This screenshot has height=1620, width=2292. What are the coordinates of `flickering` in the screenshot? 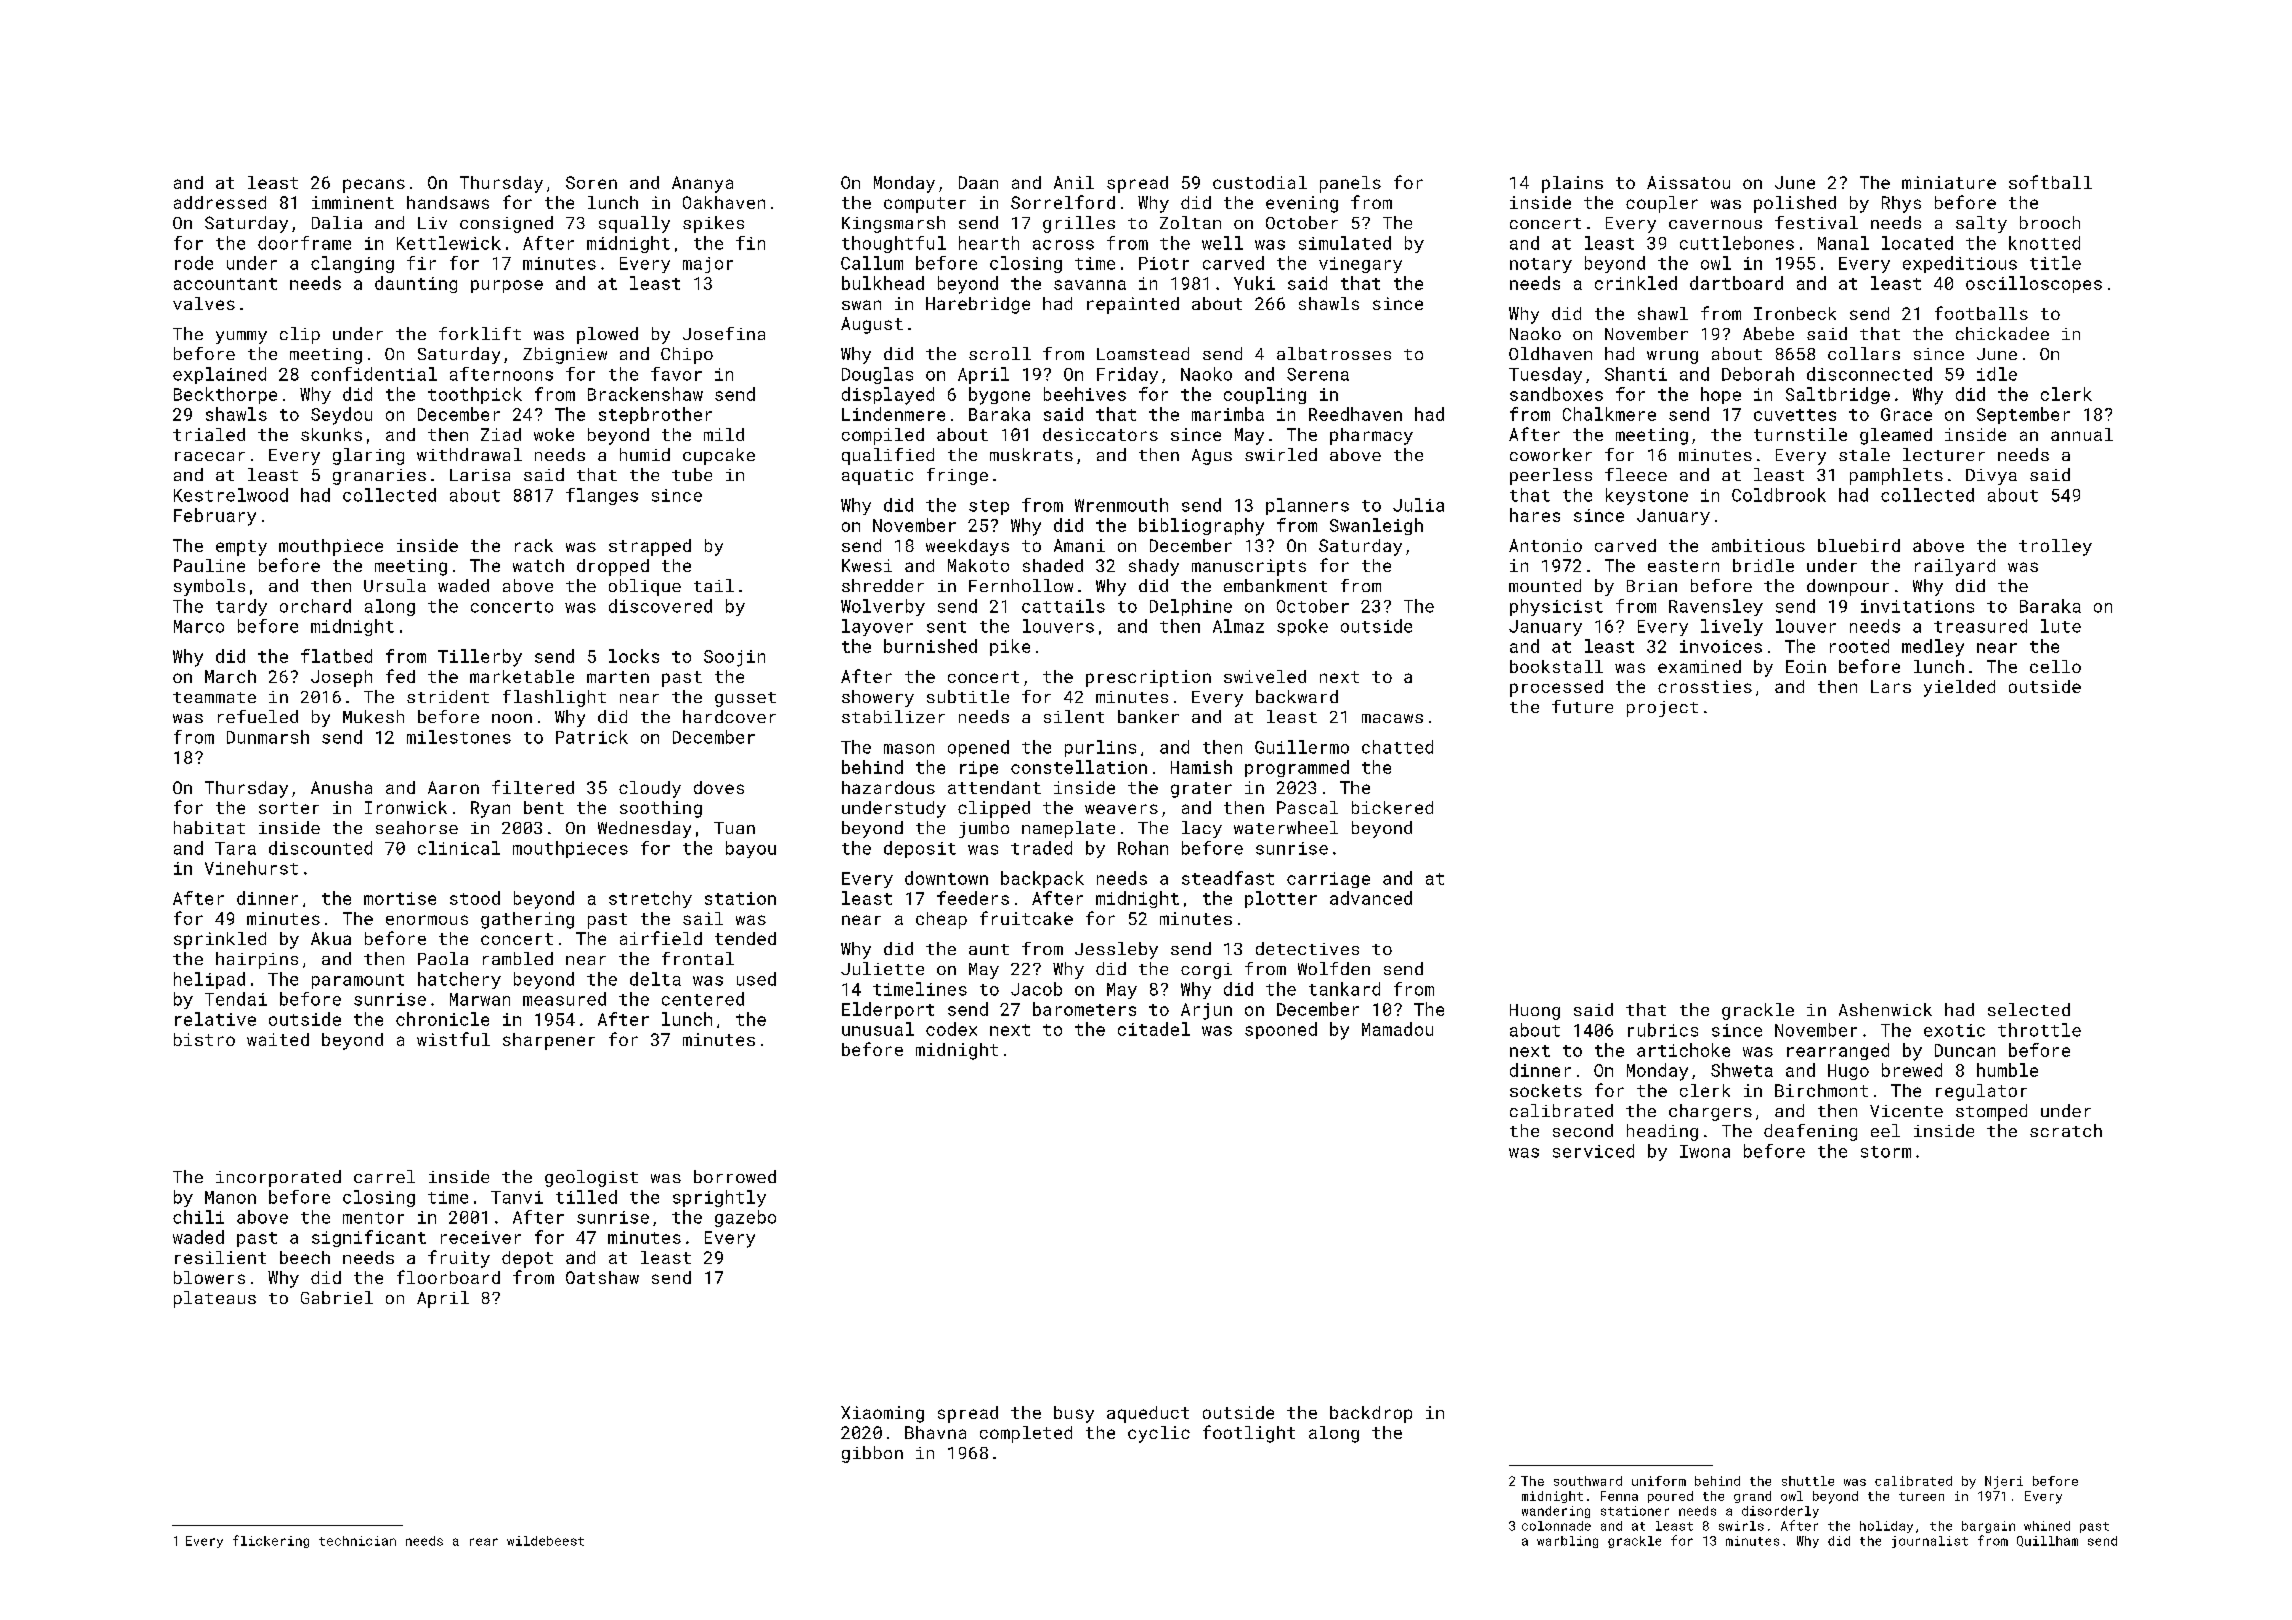 It's located at (271, 1541).
